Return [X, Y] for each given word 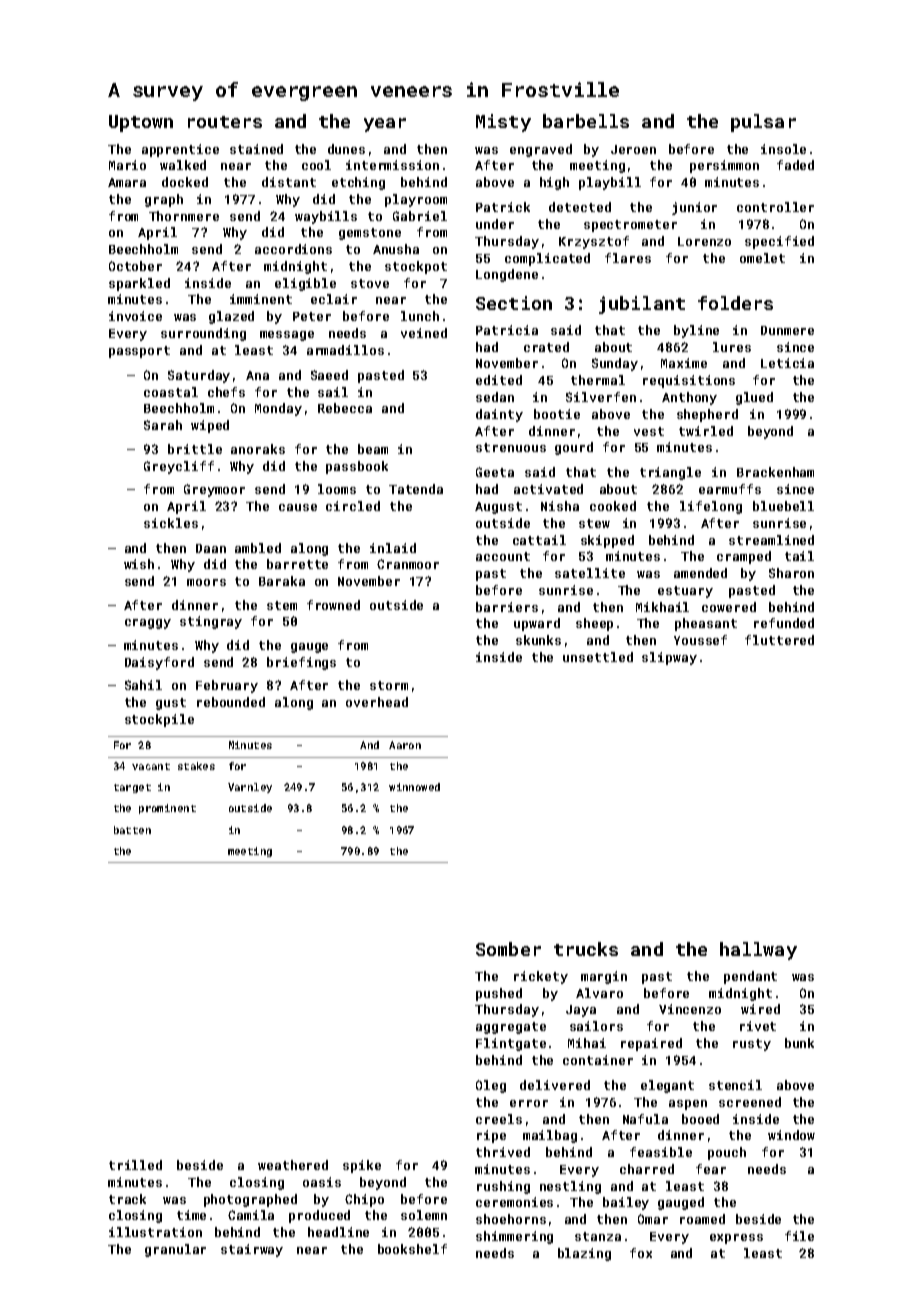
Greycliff [179, 467]
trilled [135, 1165]
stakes [196, 766]
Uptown [141, 123]
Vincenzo [690, 1009]
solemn [424, 1215]
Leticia [787, 363]
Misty [503, 123]
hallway [758, 951]
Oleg [491, 1086]
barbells [586, 121]
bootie [557, 414]
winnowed [414, 787]
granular [175, 1250]
